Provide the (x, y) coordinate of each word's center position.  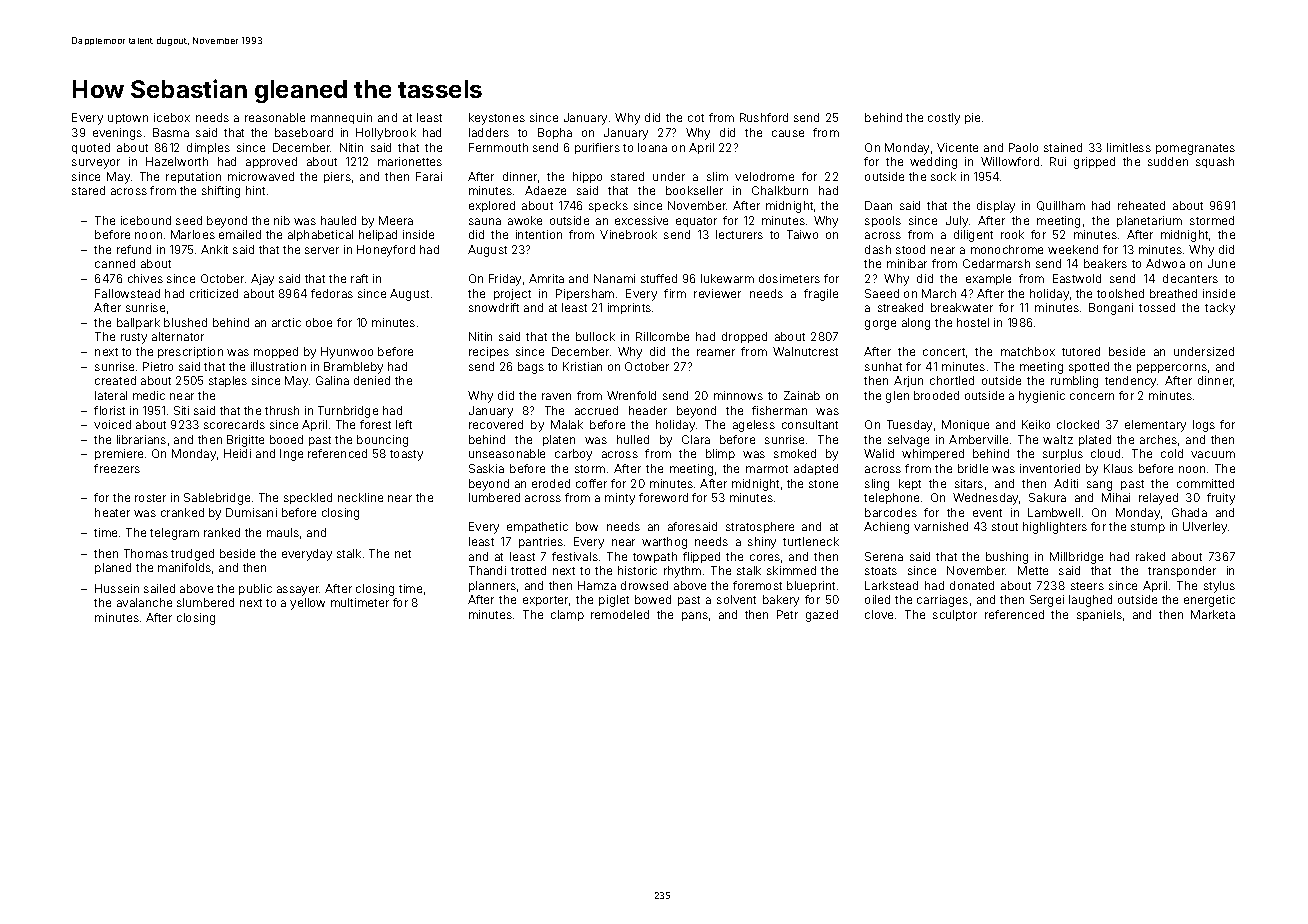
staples (228, 381)
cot (696, 118)
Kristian (582, 366)
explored (492, 206)
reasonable (275, 117)
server (322, 250)
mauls (283, 532)
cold (1172, 453)
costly (944, 119)
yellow (307, 604)
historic (637, 570)
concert (944, 352)
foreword (663, 497)
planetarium (1149, 221)
